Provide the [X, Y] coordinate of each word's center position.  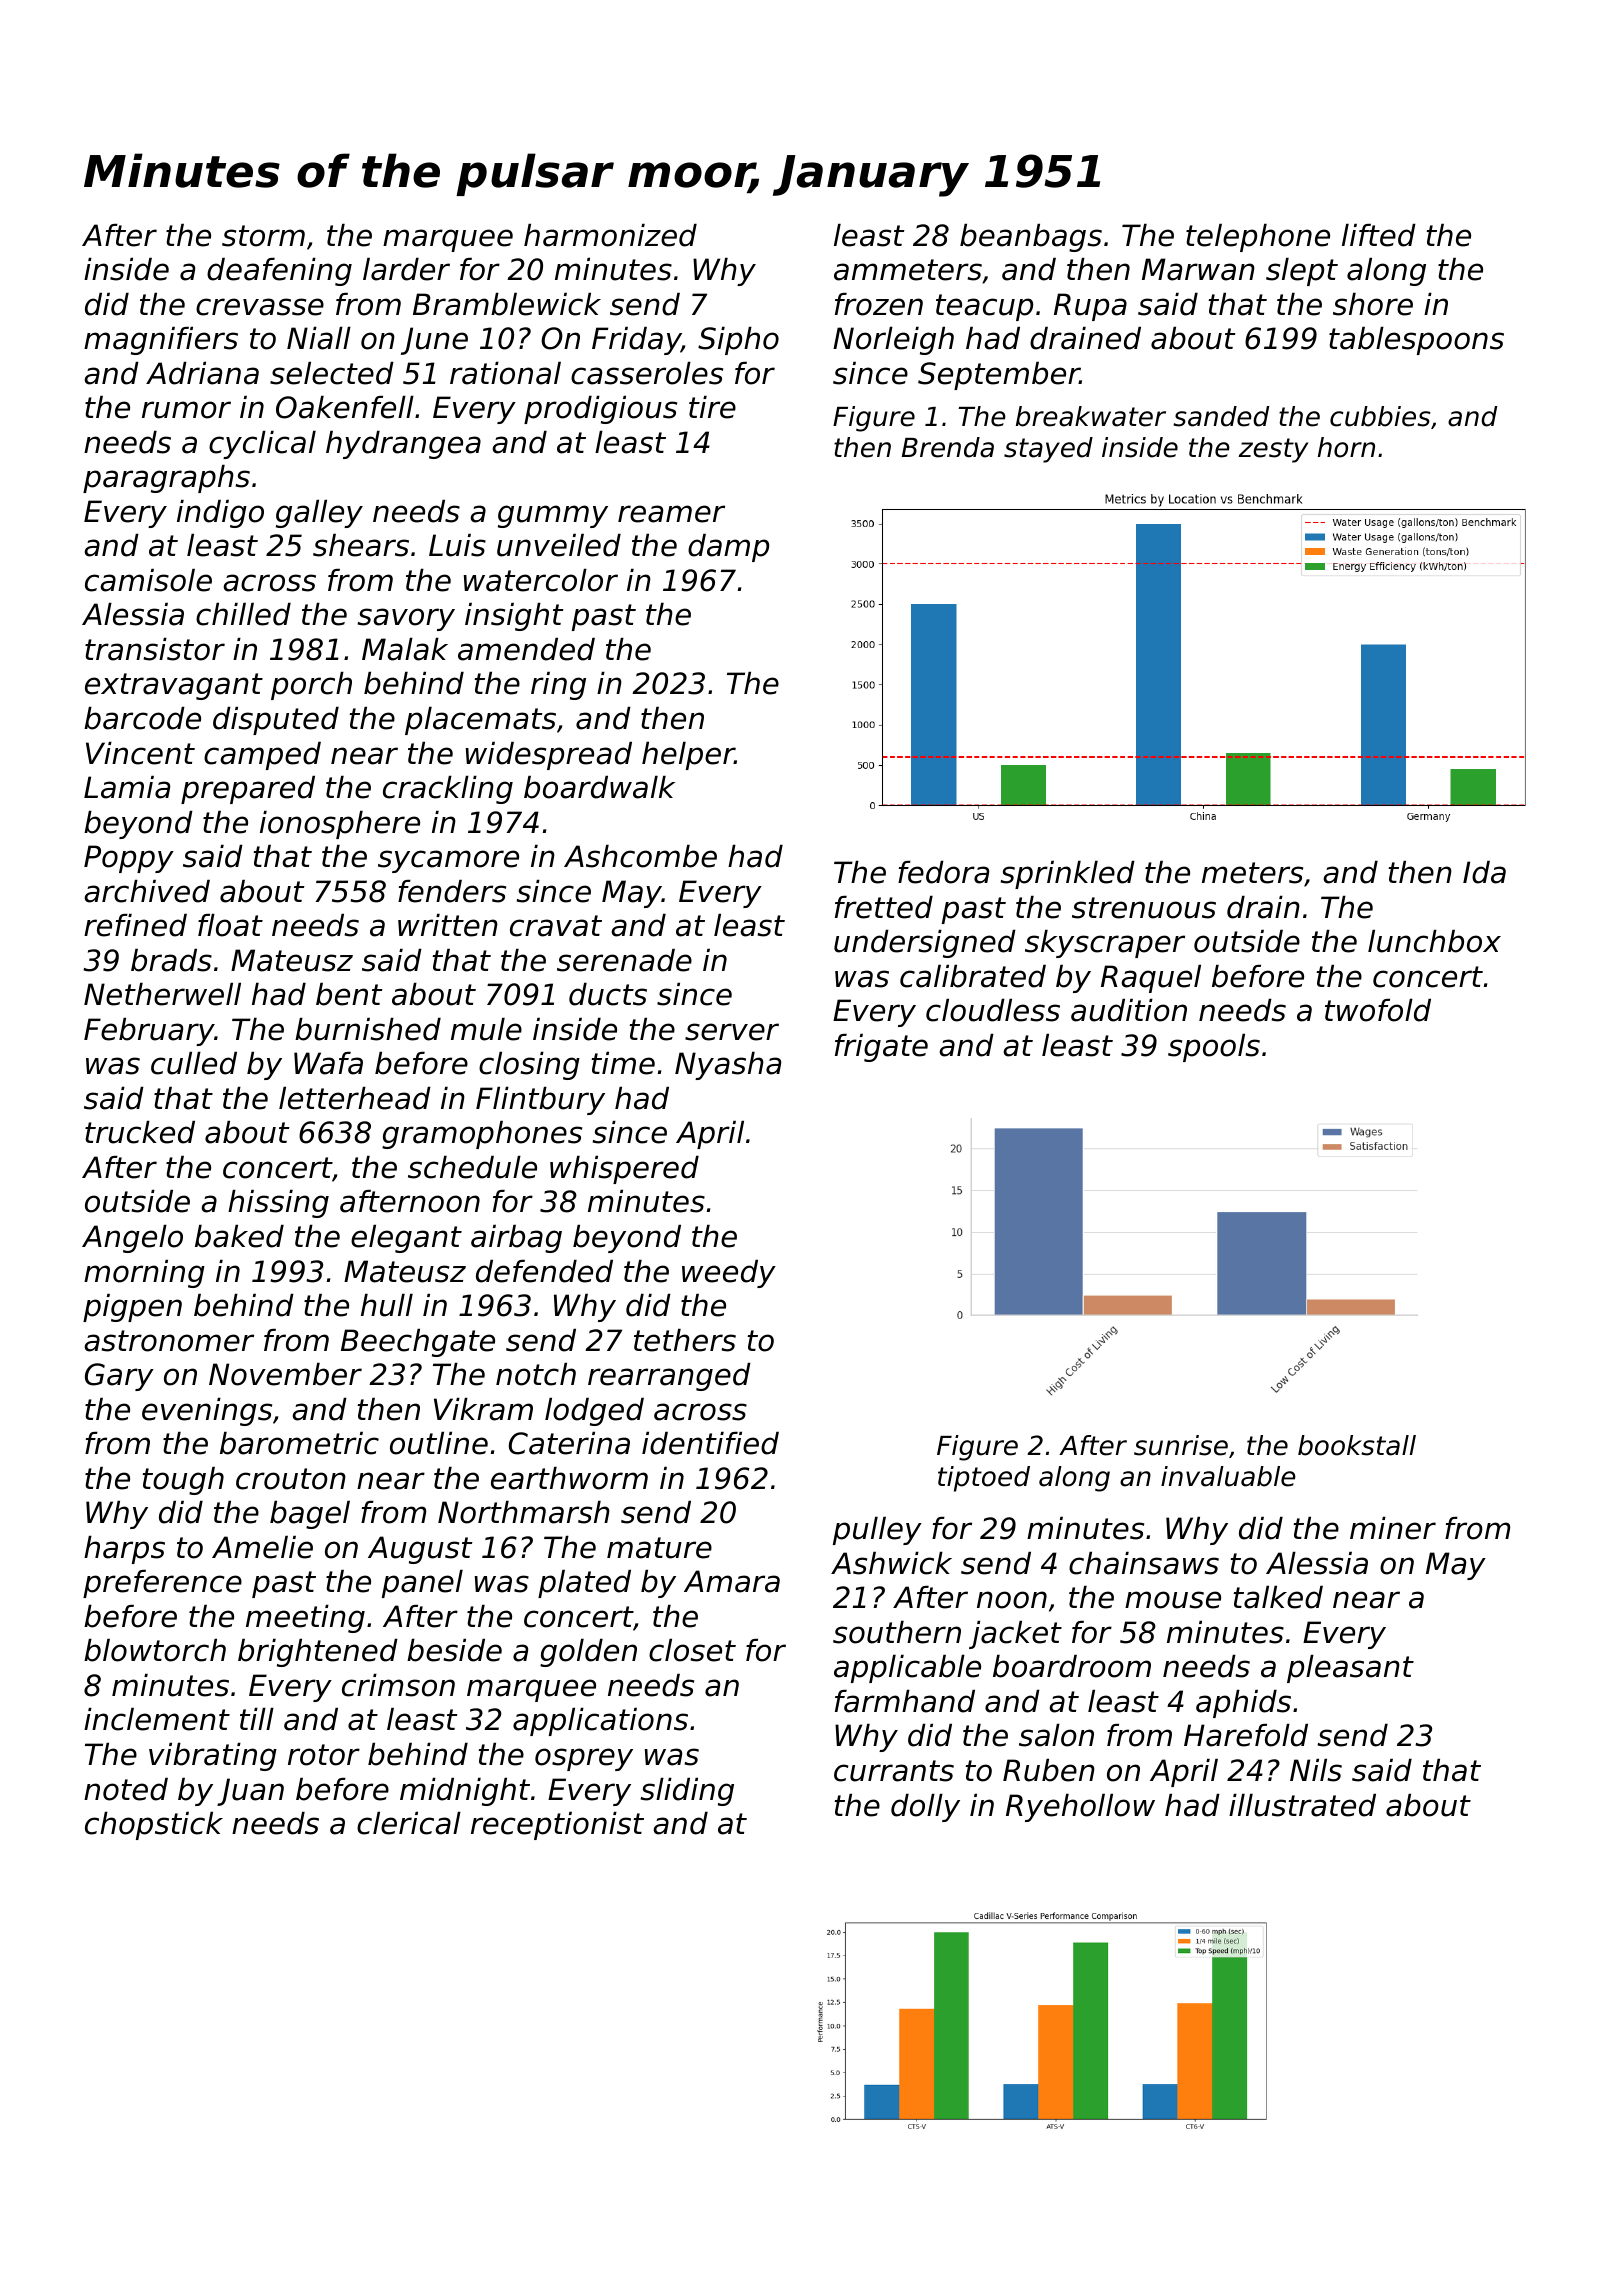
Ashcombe [640, 856]
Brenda [948, 447]
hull [387, 1305]
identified [710, 1443]
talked [1278, 1597]
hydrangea [403, 445]
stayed [1048, 450]
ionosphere [340, 825]
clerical [409, 1823]
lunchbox [1434, 941]
